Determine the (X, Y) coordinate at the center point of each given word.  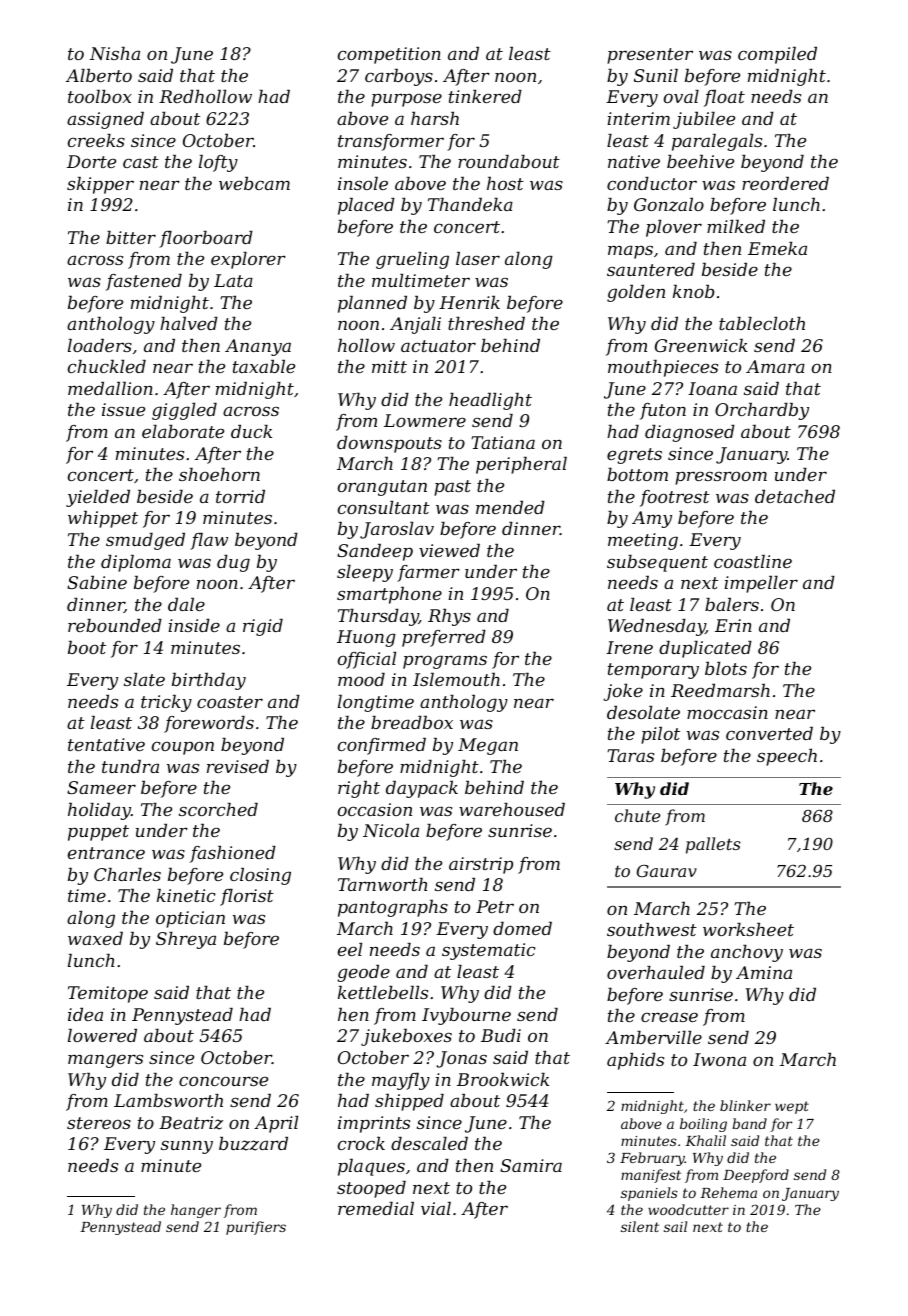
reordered (785, 183)
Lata (233, 280)
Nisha (115, 53)
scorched (218, 809)
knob (693, 291)
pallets (713, 845)
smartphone (389, 595)
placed (366, 206)
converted (769, 733)
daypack (422, 789)
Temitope (108, 994)
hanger (196, 1211)
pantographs (393, 908)
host (505, 183)
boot (87, 647)
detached (795, 496)
